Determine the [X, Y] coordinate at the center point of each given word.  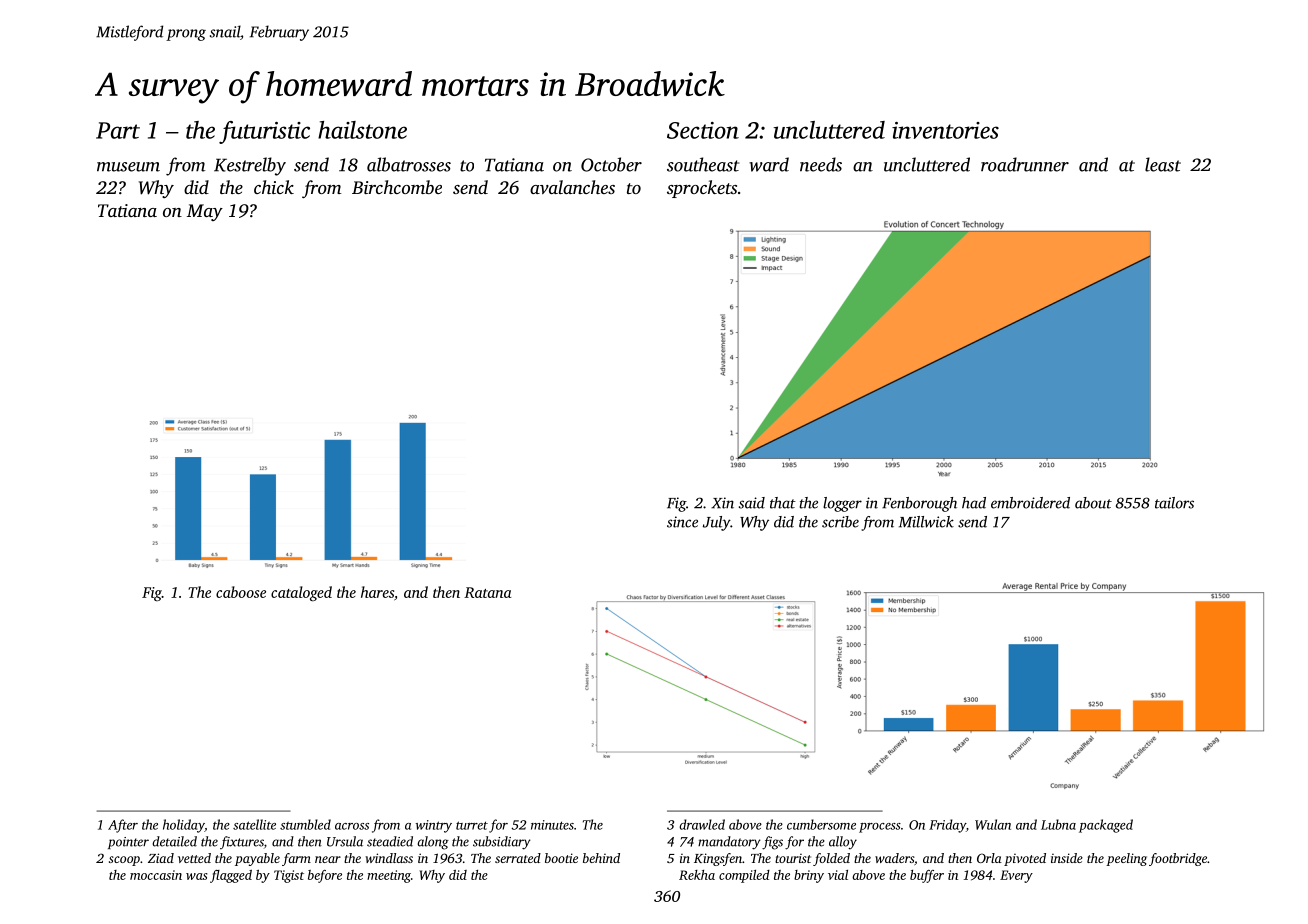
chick [274, 187]
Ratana [487, 592]
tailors [1174, 503]
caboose [241, 592]
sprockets [702, 189]
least [1163, 164]
